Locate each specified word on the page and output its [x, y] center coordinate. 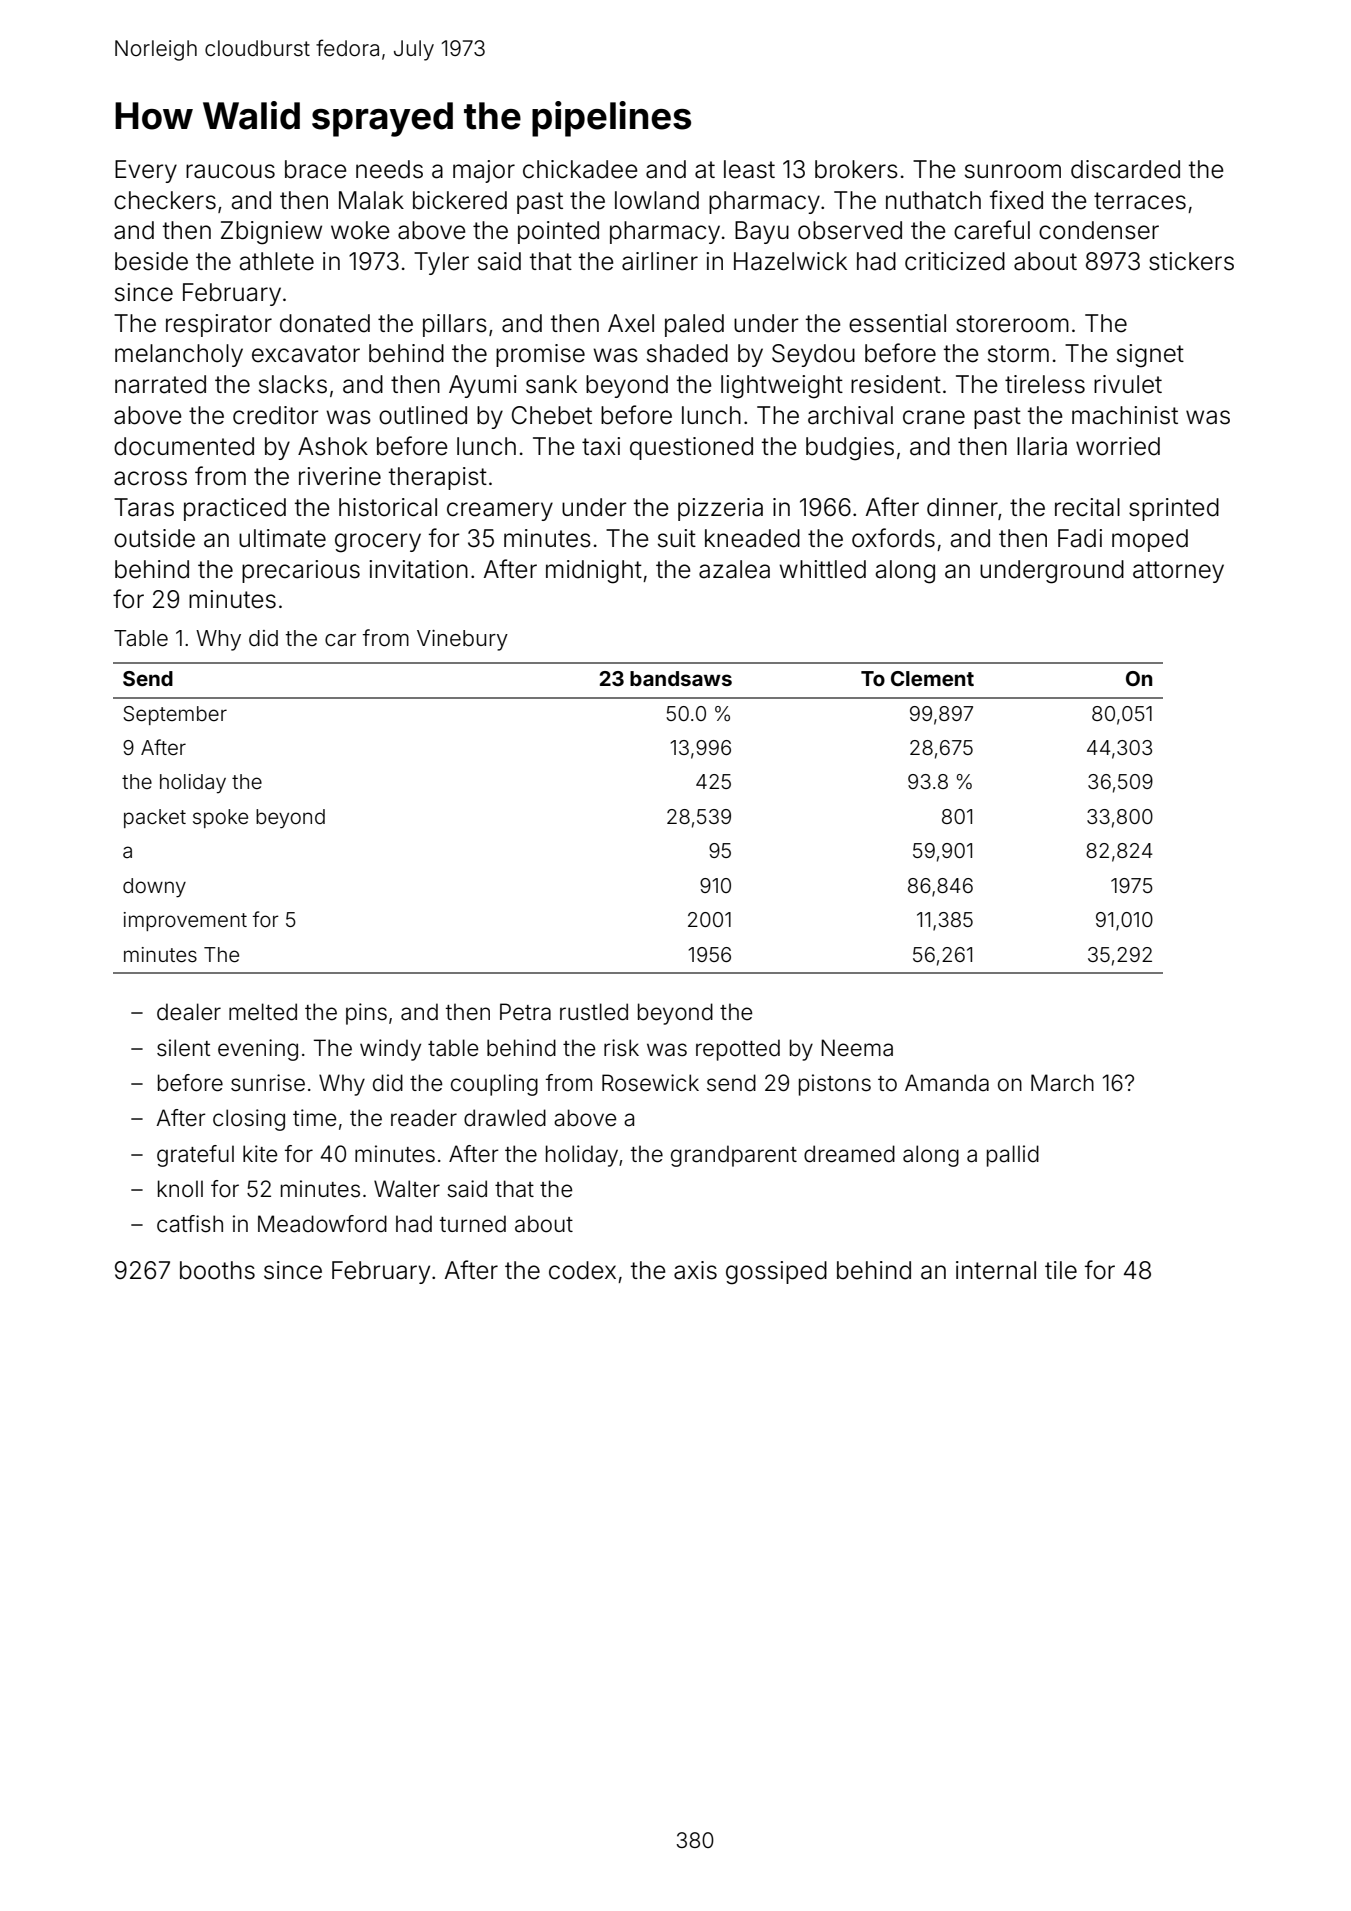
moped [1150, 540]
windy [390, 1050]
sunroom [1013, 171]
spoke [220, 818]
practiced [235, 509]
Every [146, 171]
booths [217, 1270]
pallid [1013, 1156]
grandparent [734, 1156]
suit [677, 538]
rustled [594, 1012]
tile [1061, 1270]
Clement [932, 678]
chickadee [580, 169]
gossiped [776, 1273]
